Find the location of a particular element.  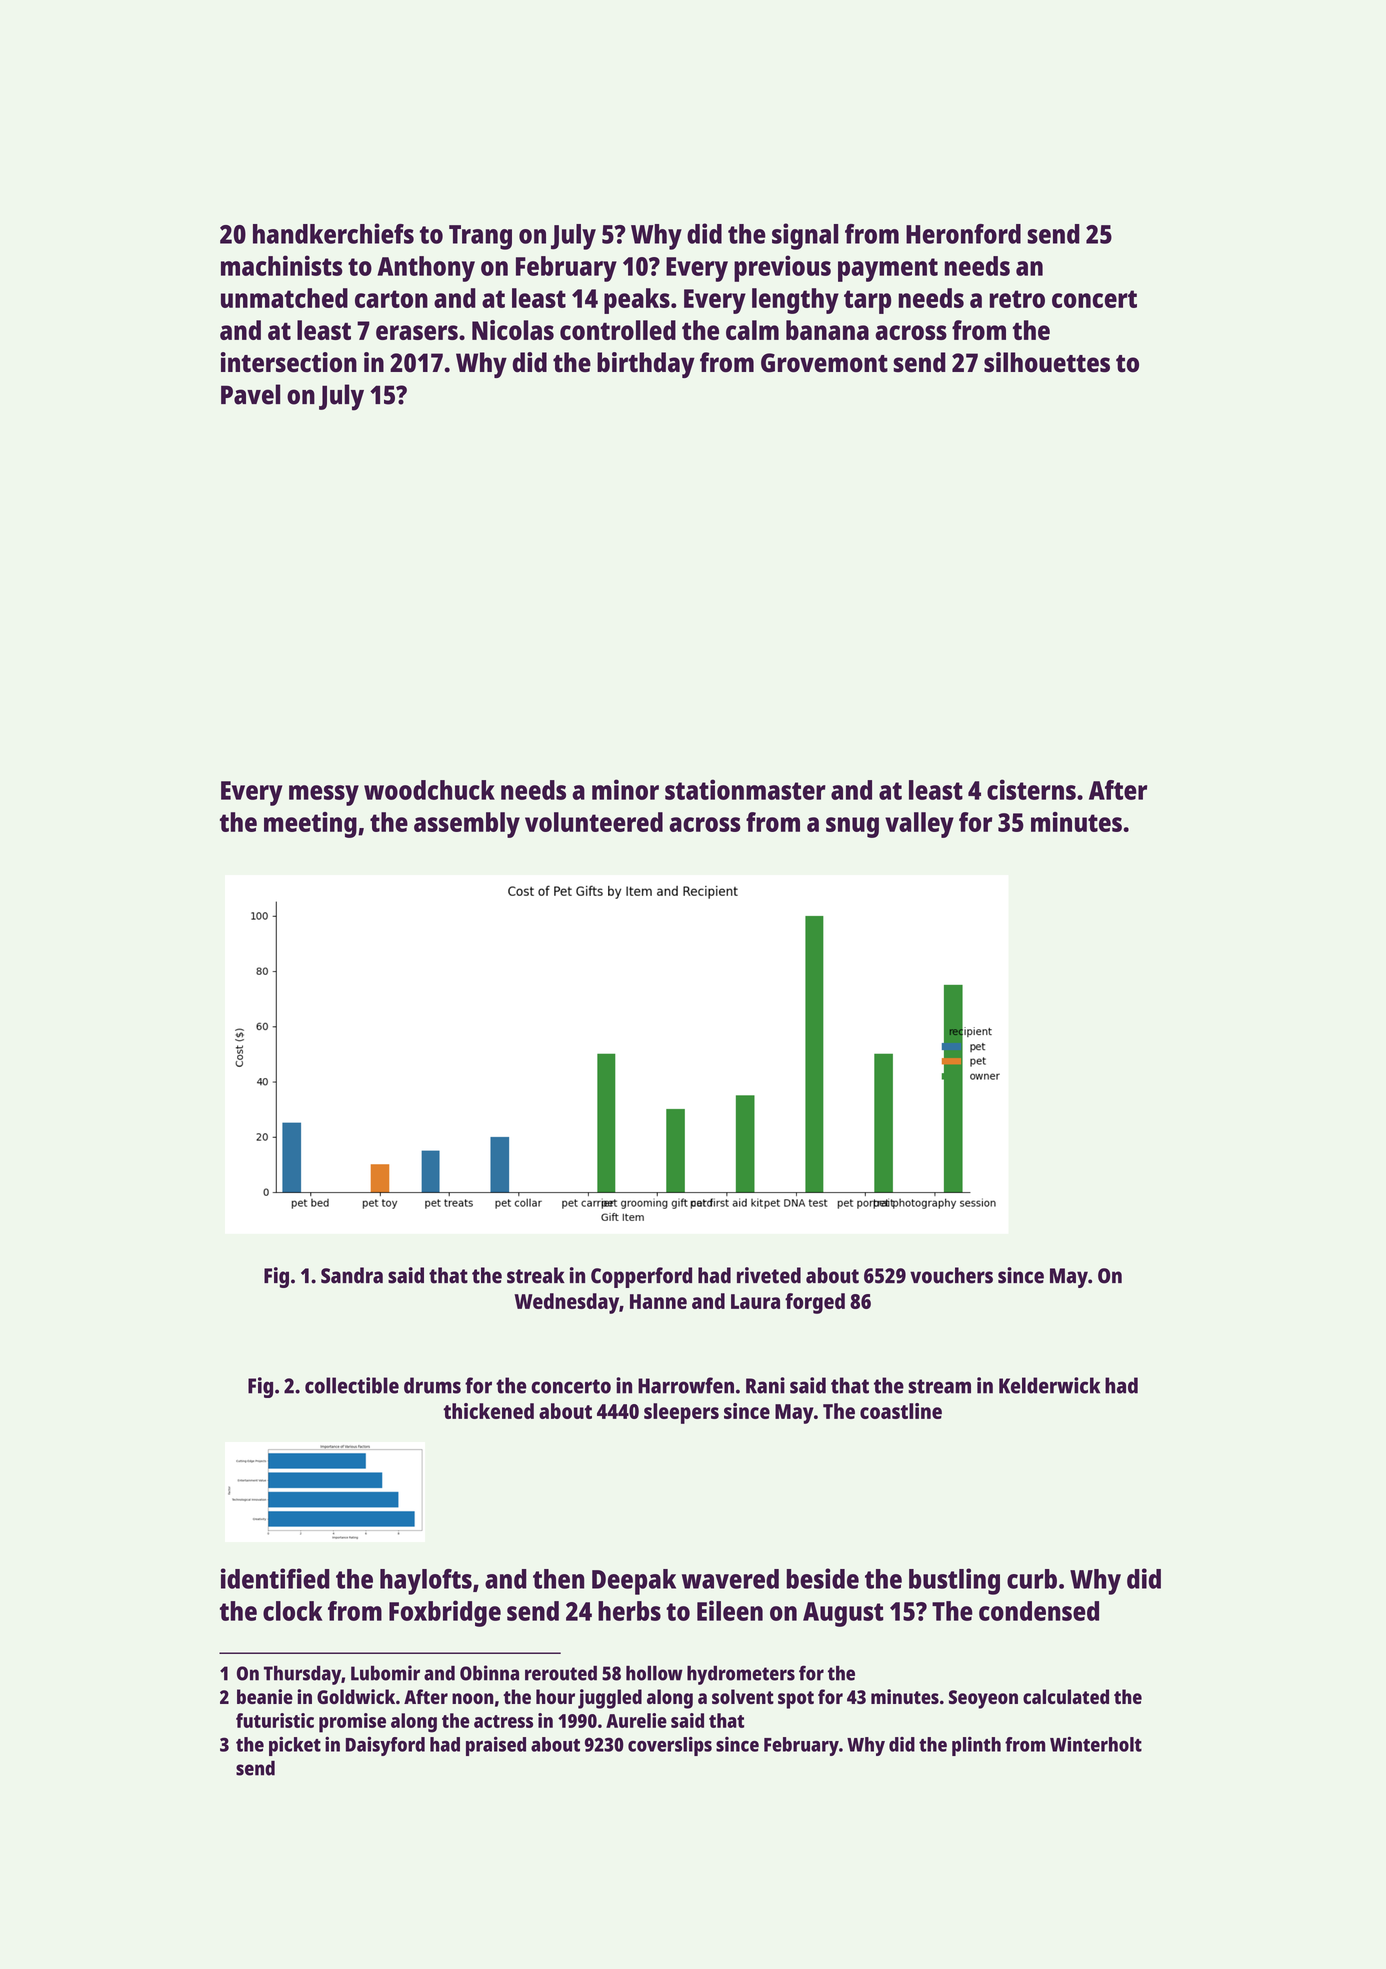

cisterns is located at coordinates (1031, 789).
